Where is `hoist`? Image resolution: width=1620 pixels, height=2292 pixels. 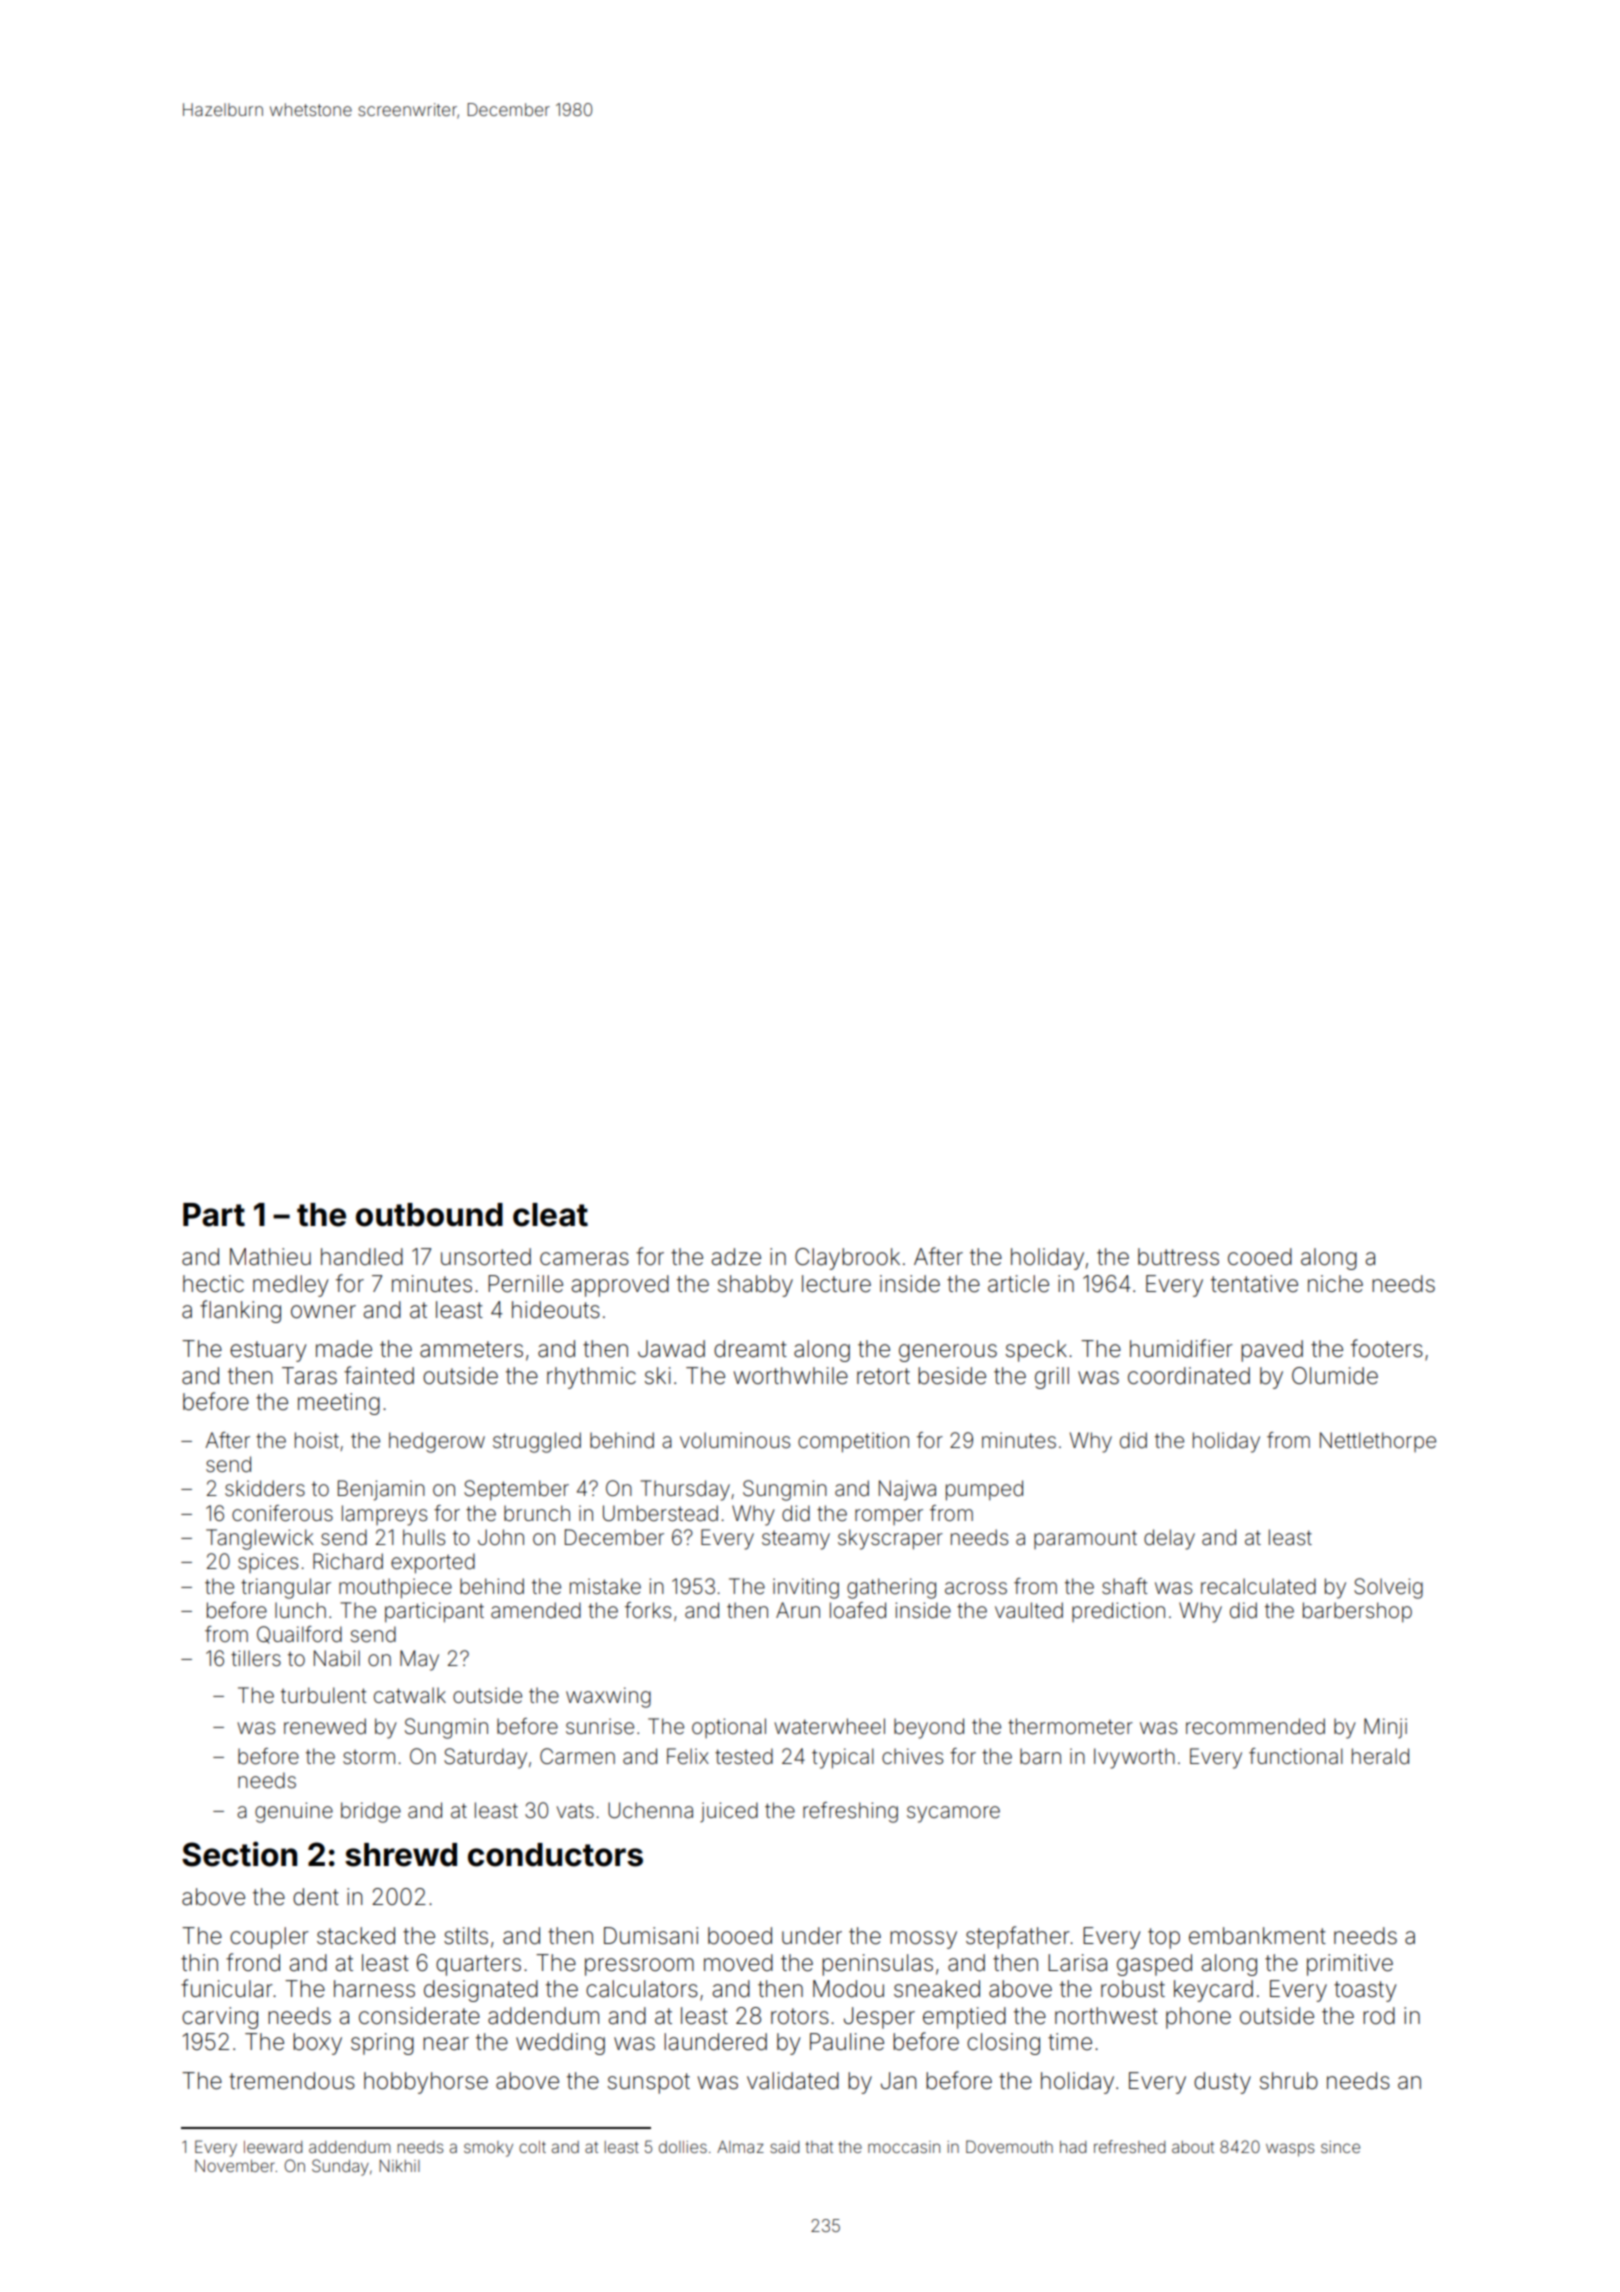 hoist is located at coordinates (317, 1440).
